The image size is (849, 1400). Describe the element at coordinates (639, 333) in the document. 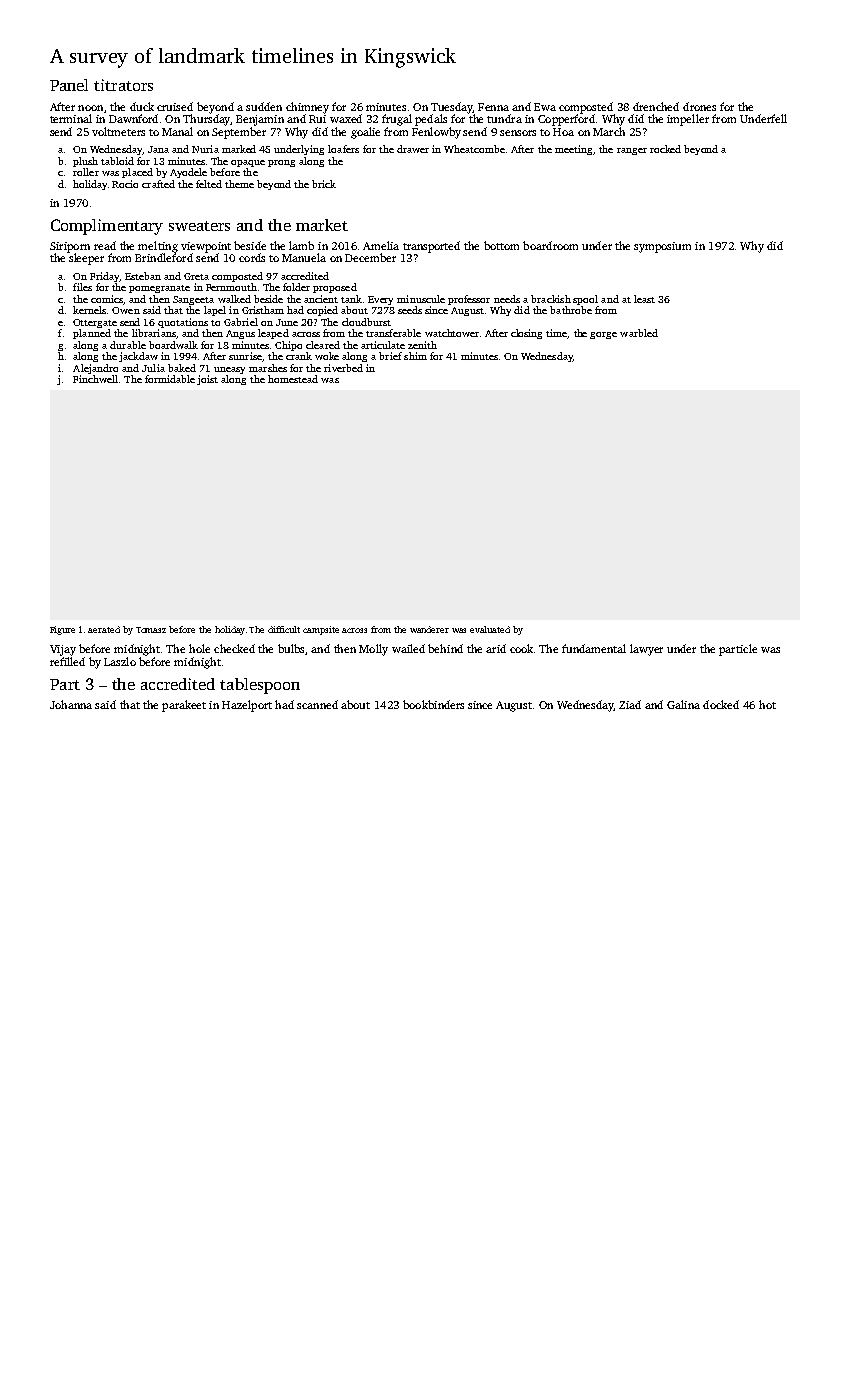

I see `warbled` at that location.
